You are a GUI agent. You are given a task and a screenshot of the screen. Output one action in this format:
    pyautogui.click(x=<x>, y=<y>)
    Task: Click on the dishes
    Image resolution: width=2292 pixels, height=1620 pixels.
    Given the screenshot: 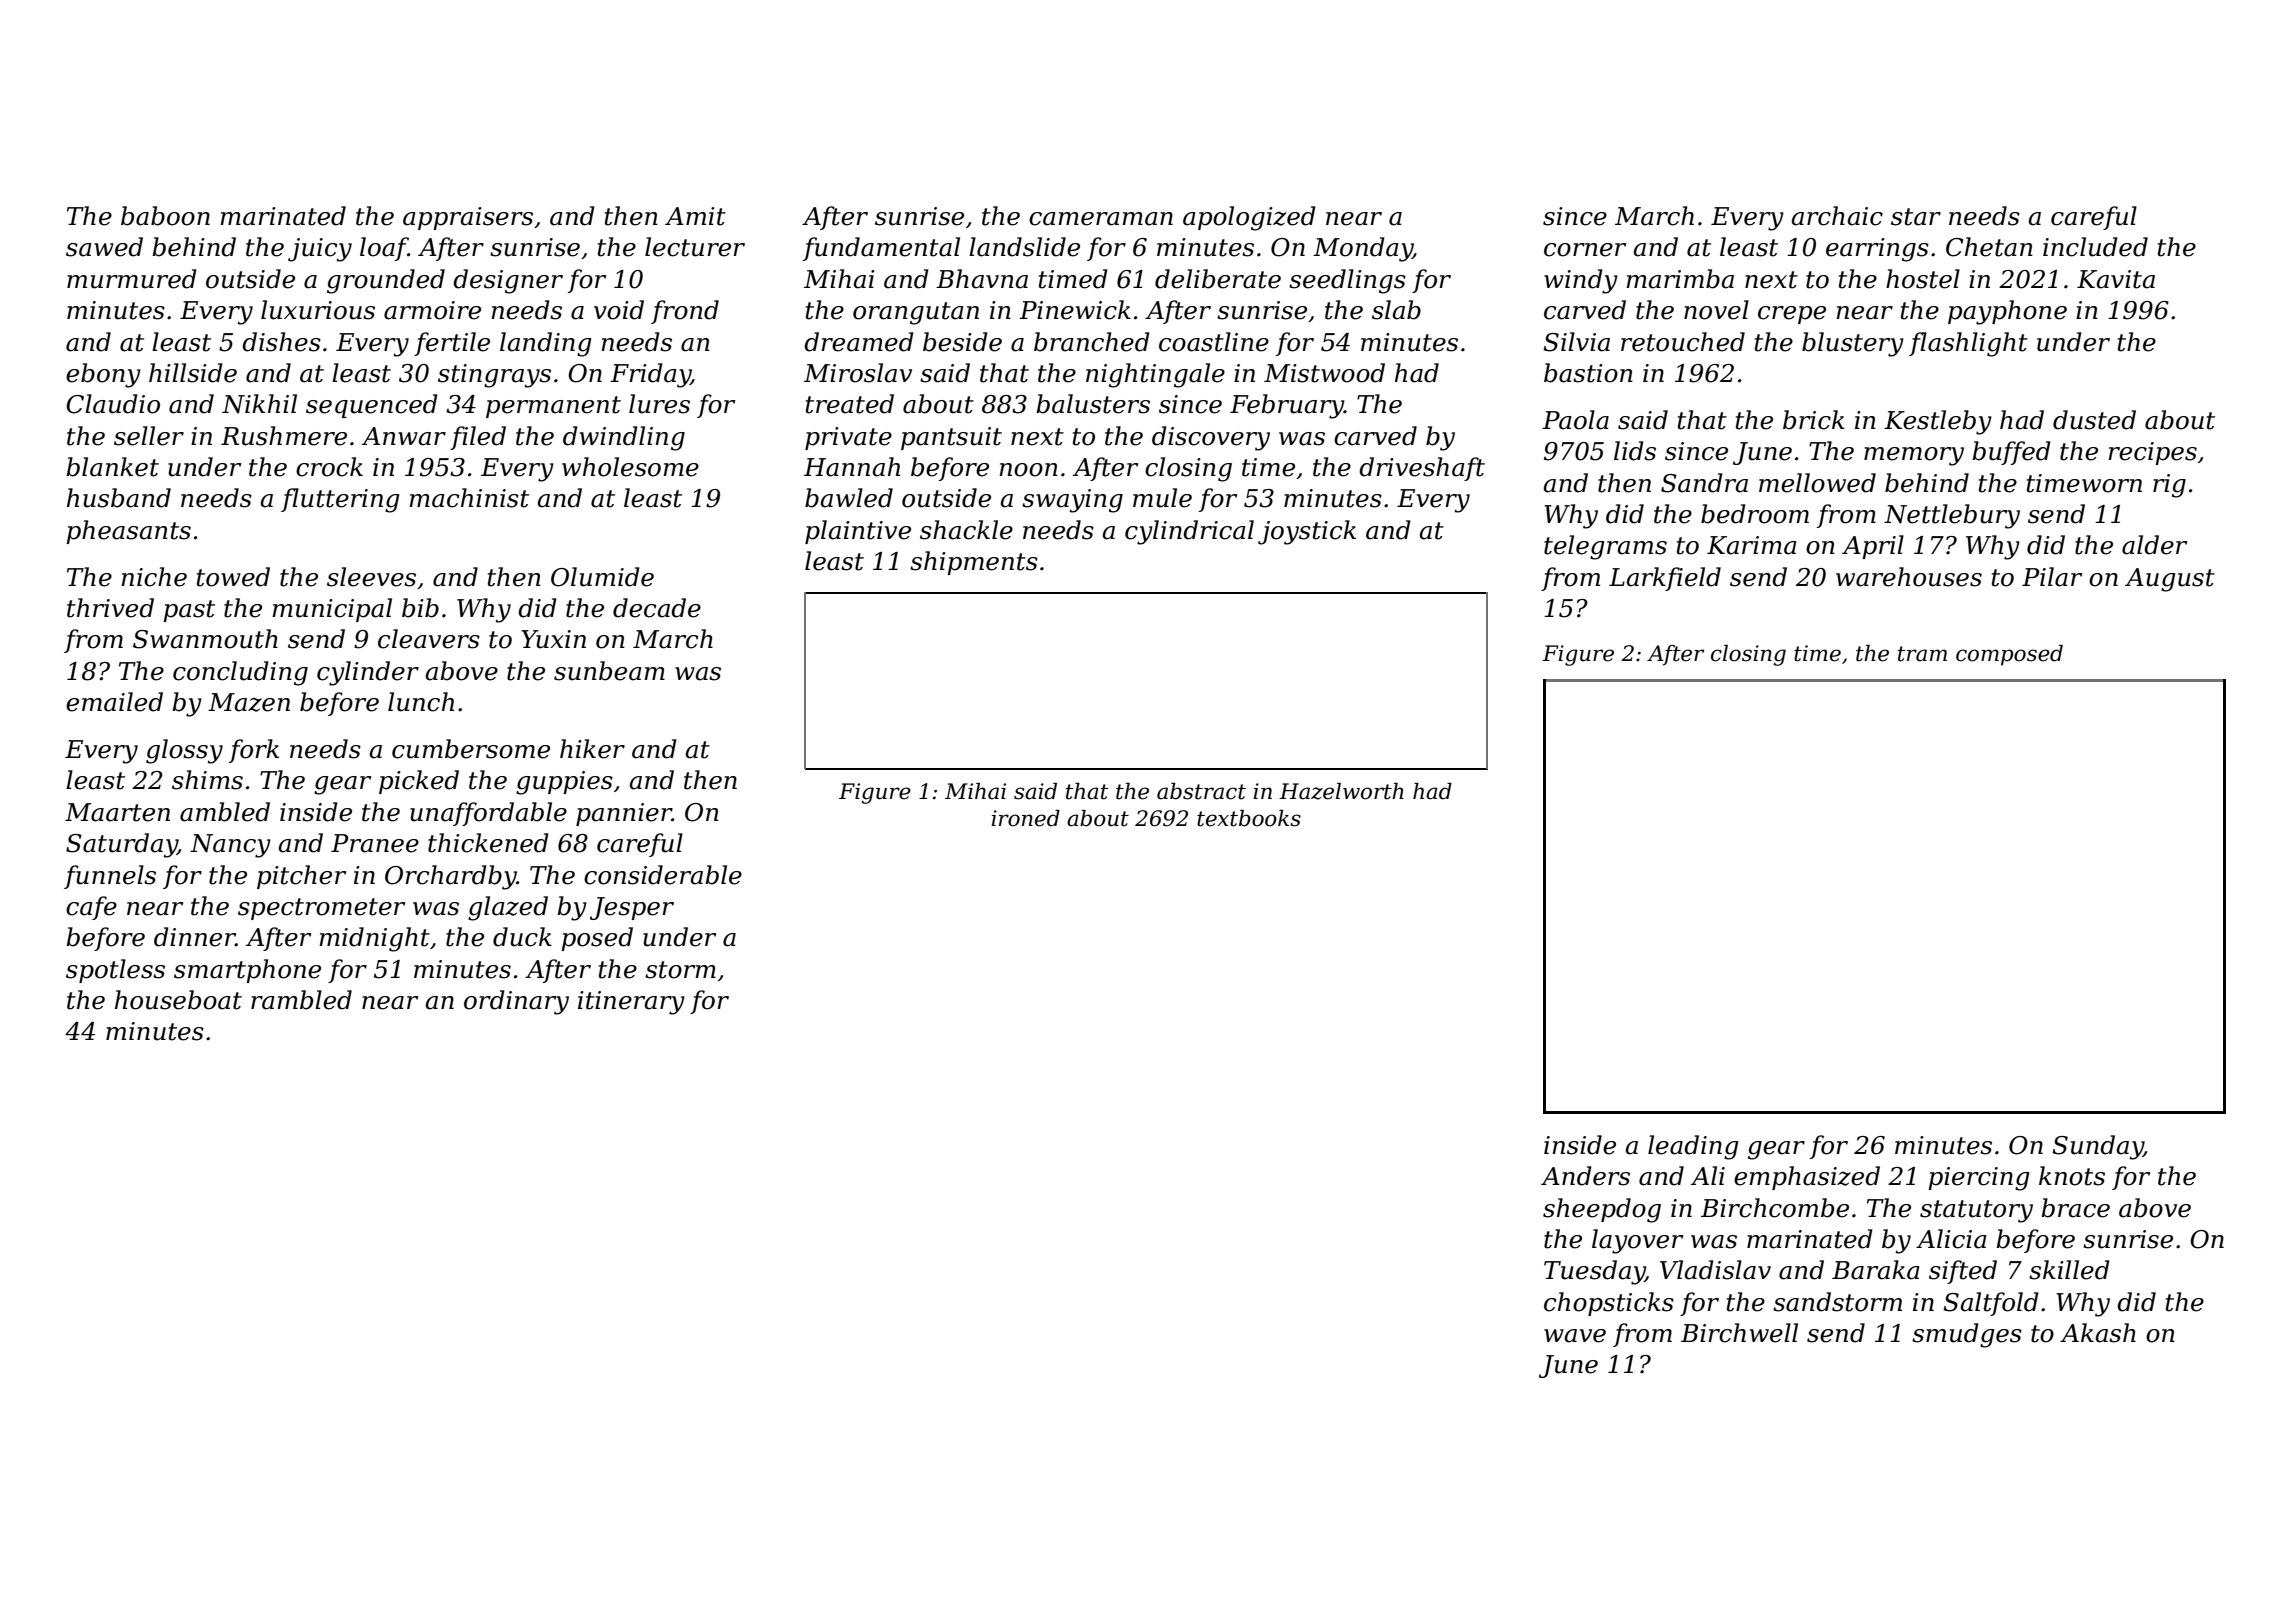 What is the action you would take?
    pyautogui.click(x=281, y=342)
